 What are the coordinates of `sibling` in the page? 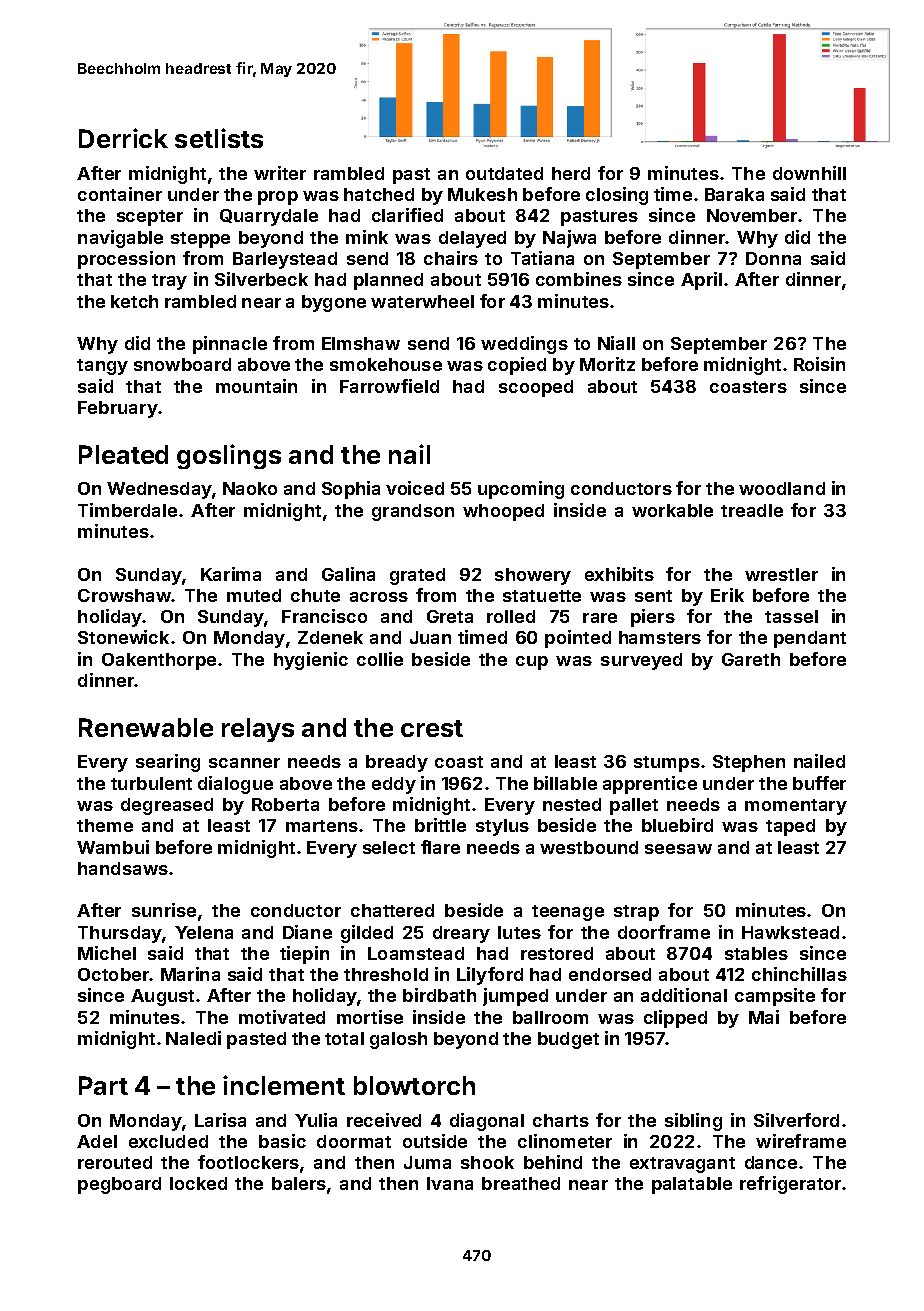 It's located at (693, 1122).
